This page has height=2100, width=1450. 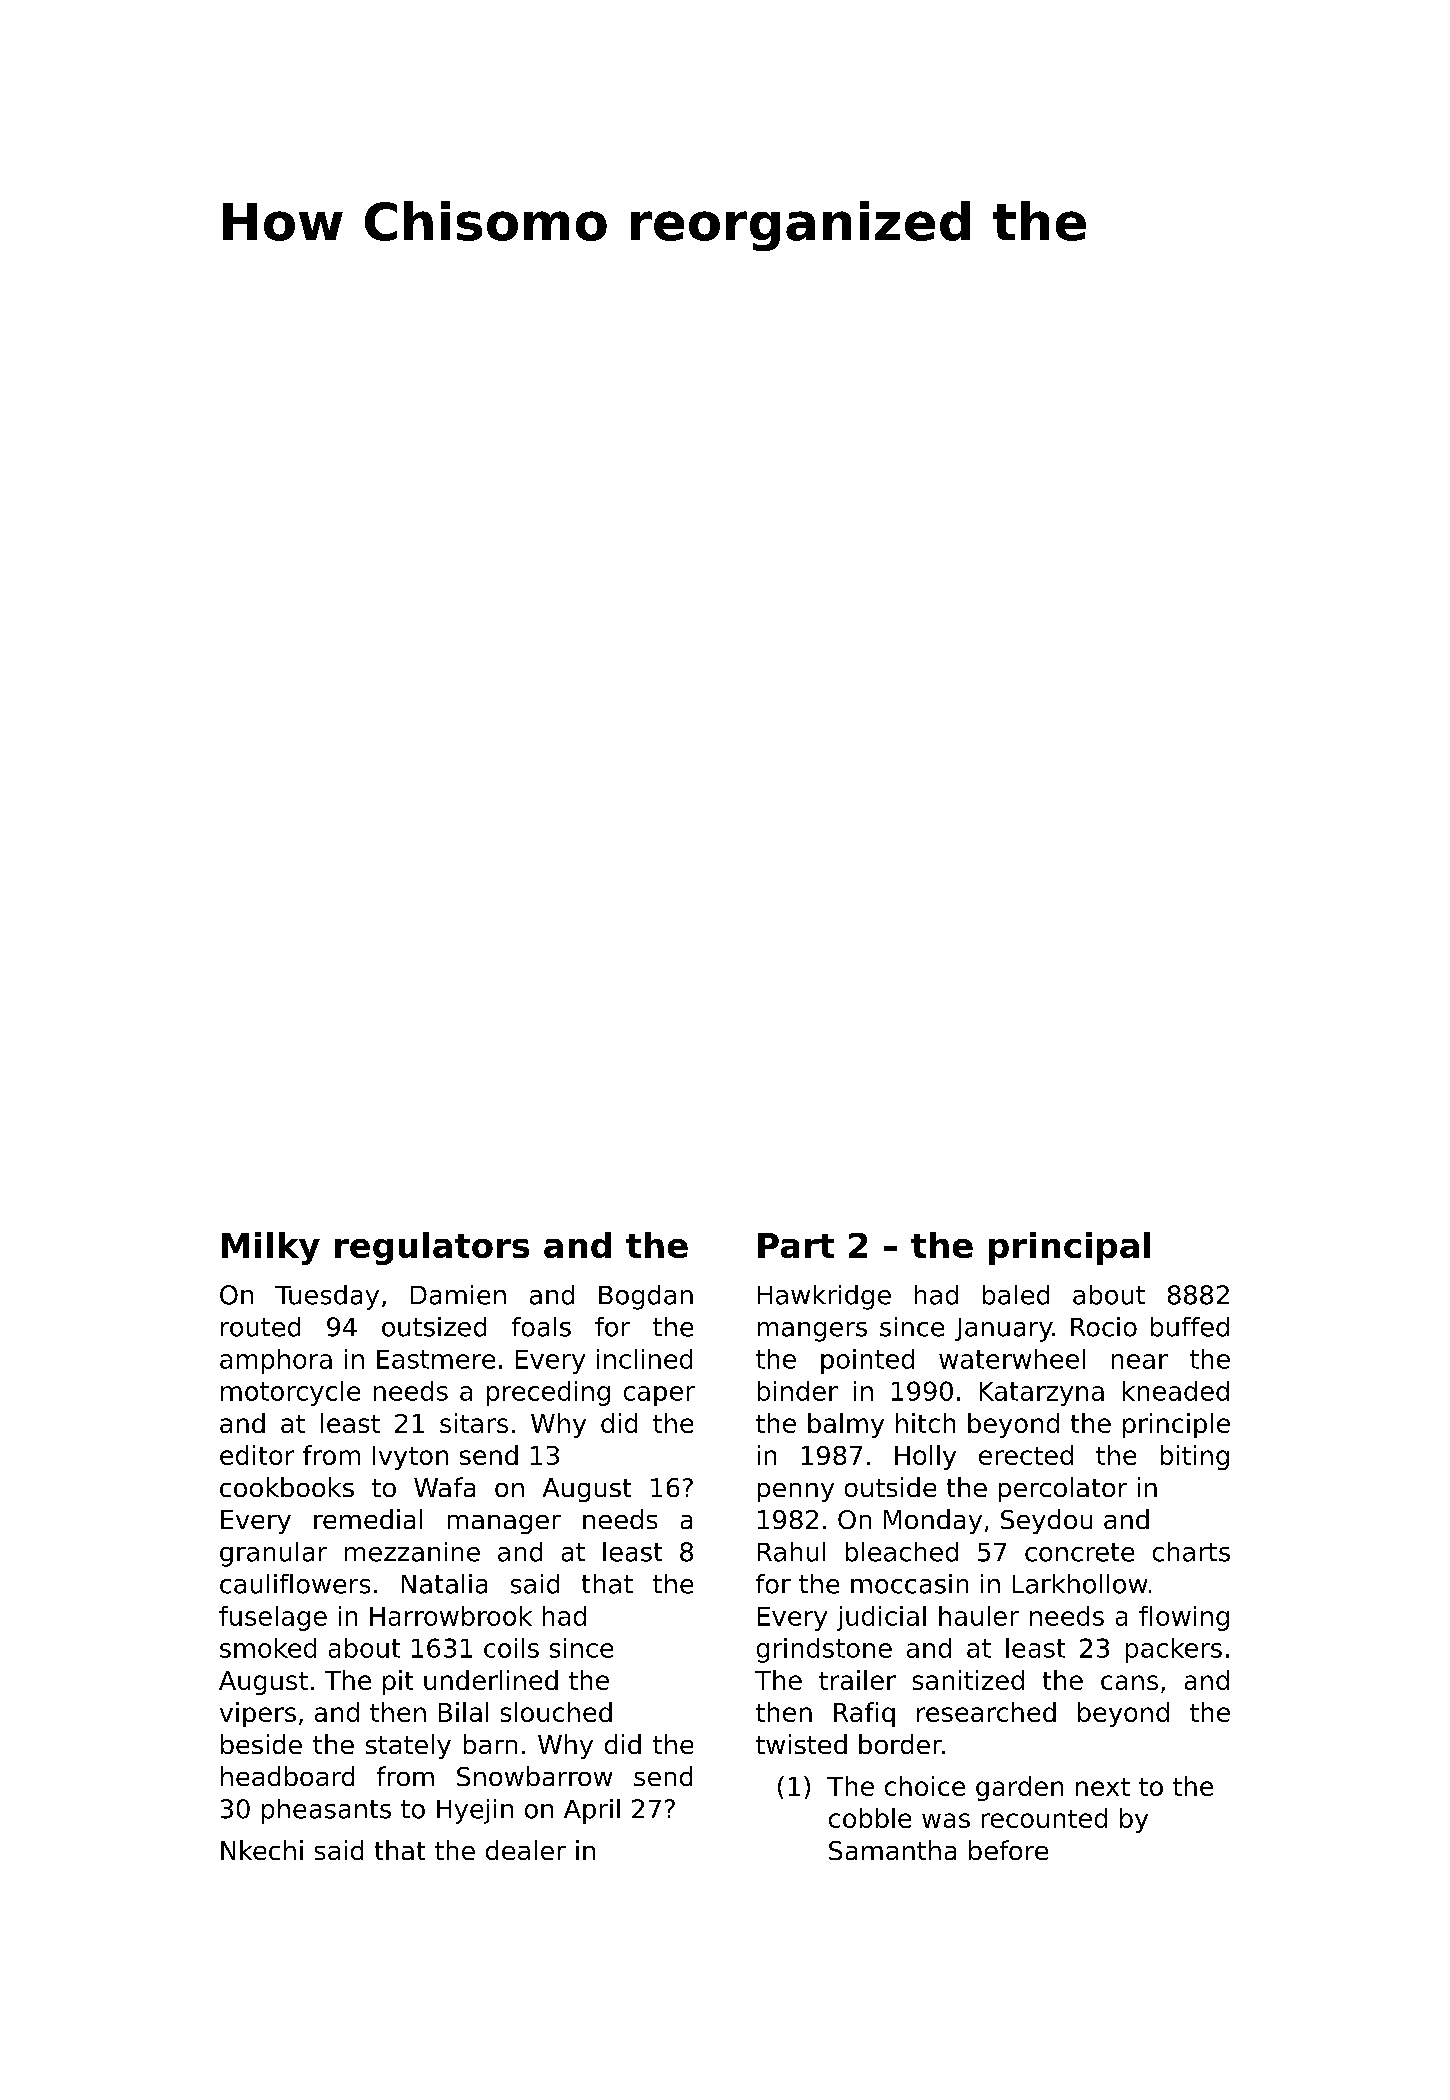 I want to click on binder, so click(x=798, y=1391).
